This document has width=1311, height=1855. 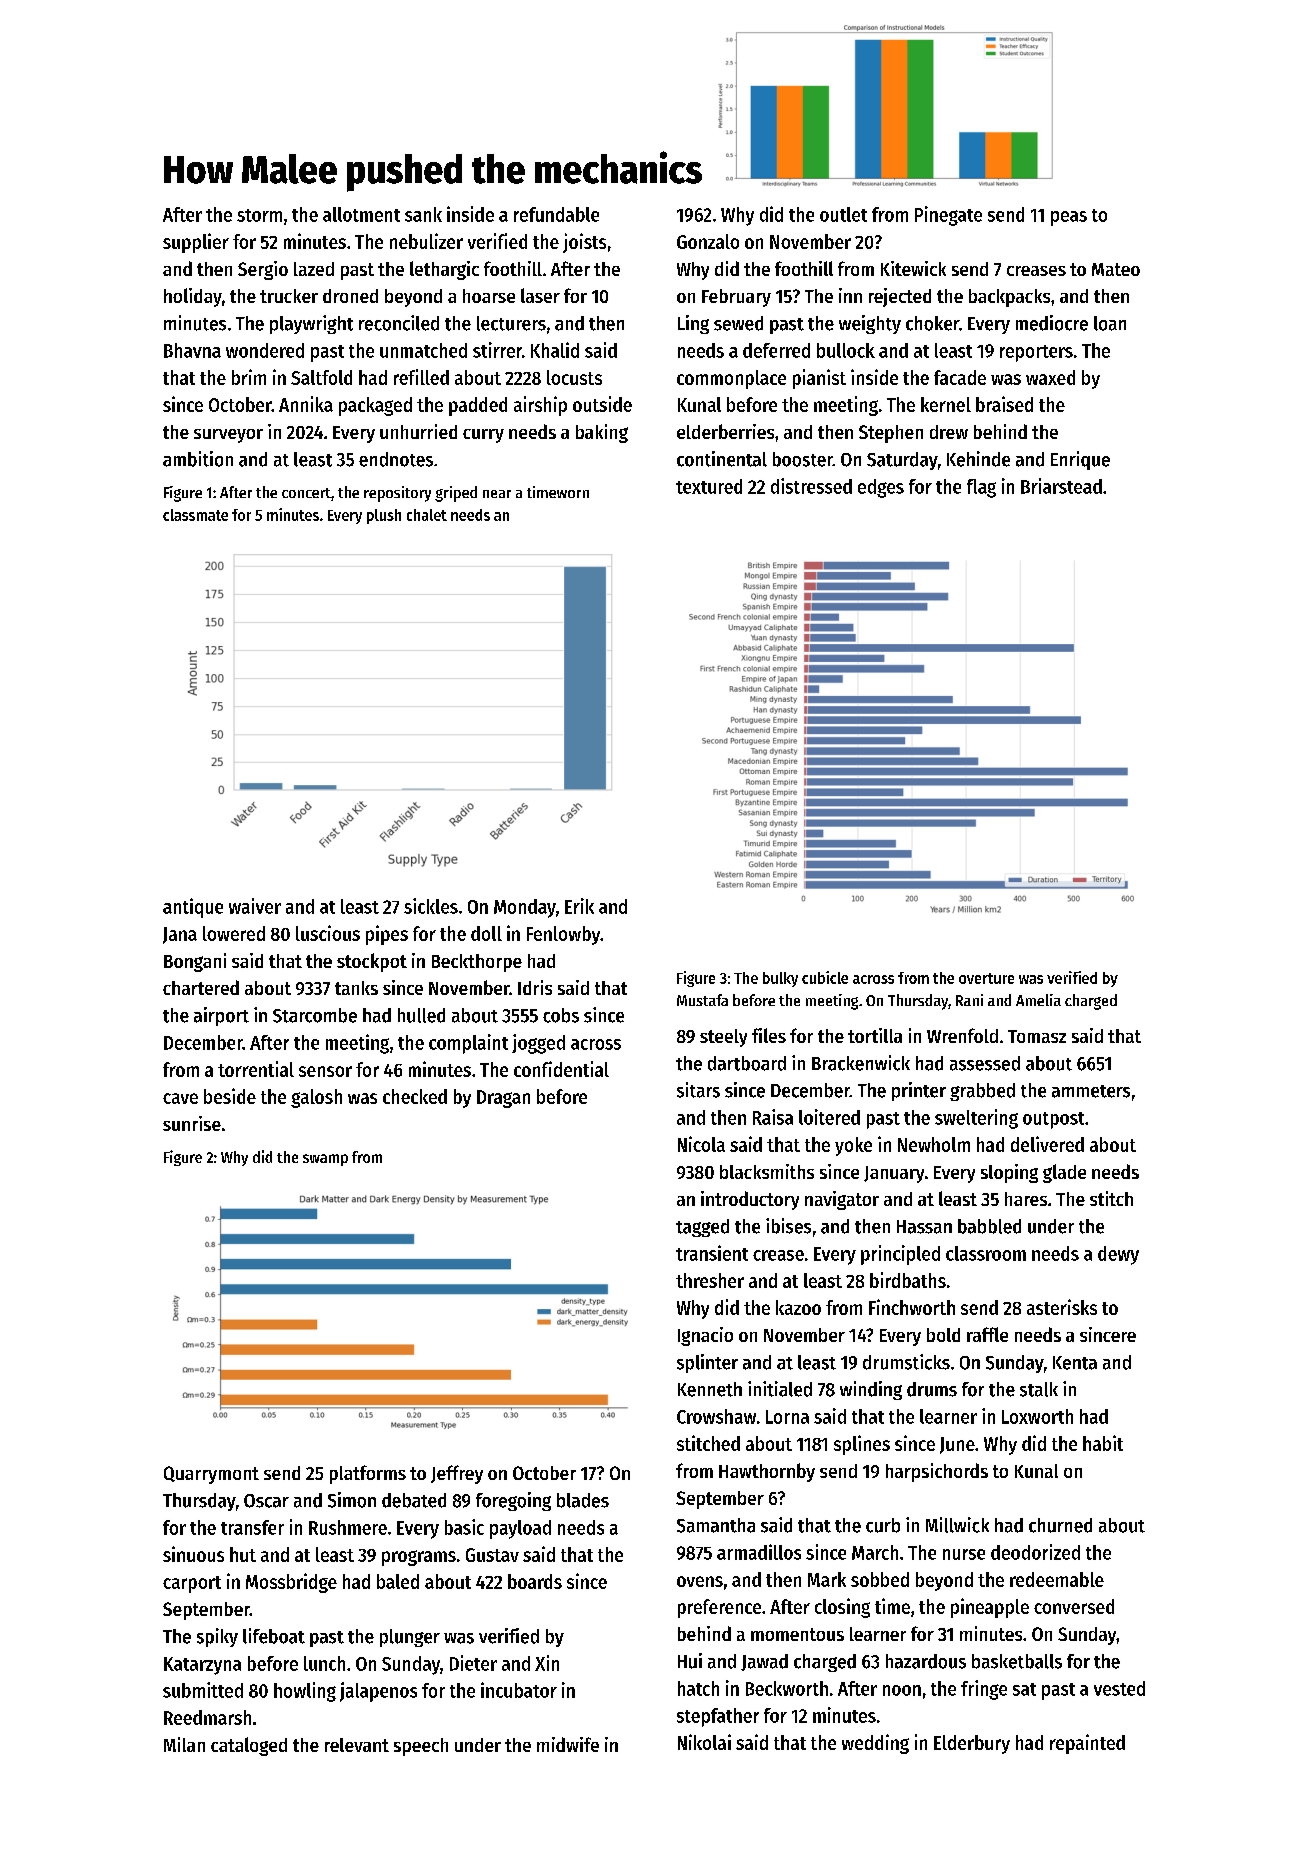 I want to click on ibises, so click(x=788, y=1226).
